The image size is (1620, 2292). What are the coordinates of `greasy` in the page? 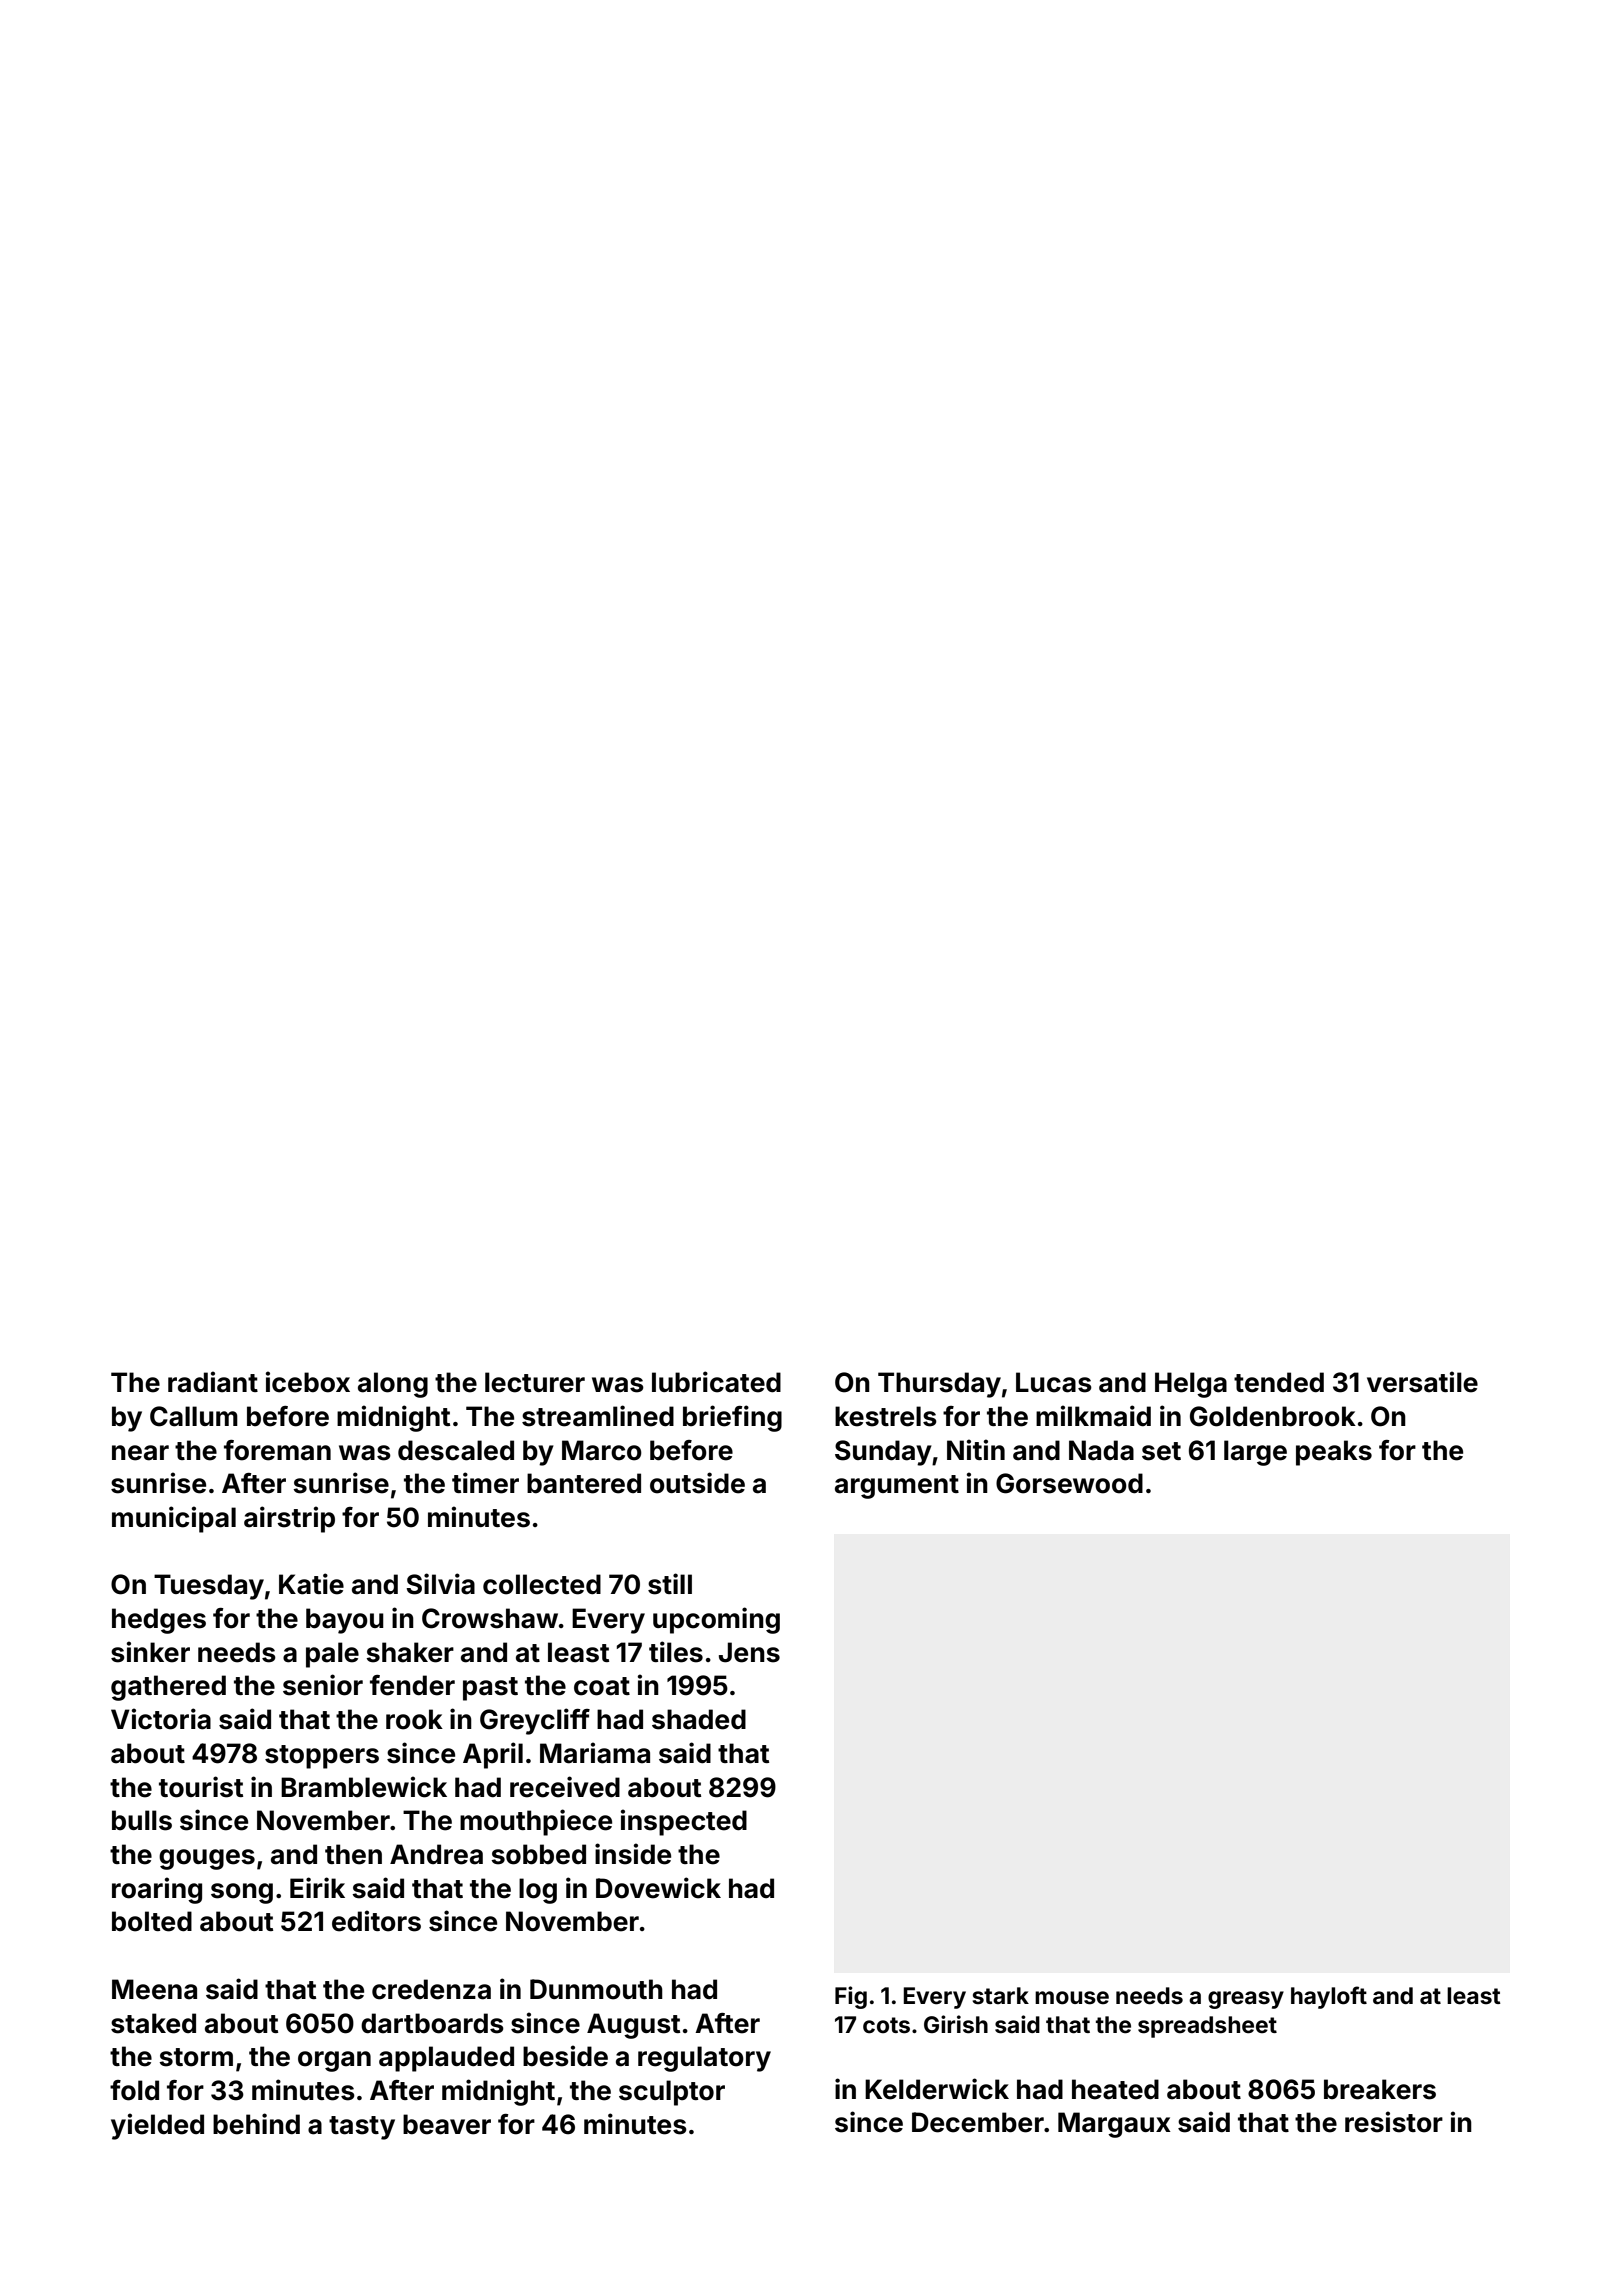 It's located at (1246, 2000).
